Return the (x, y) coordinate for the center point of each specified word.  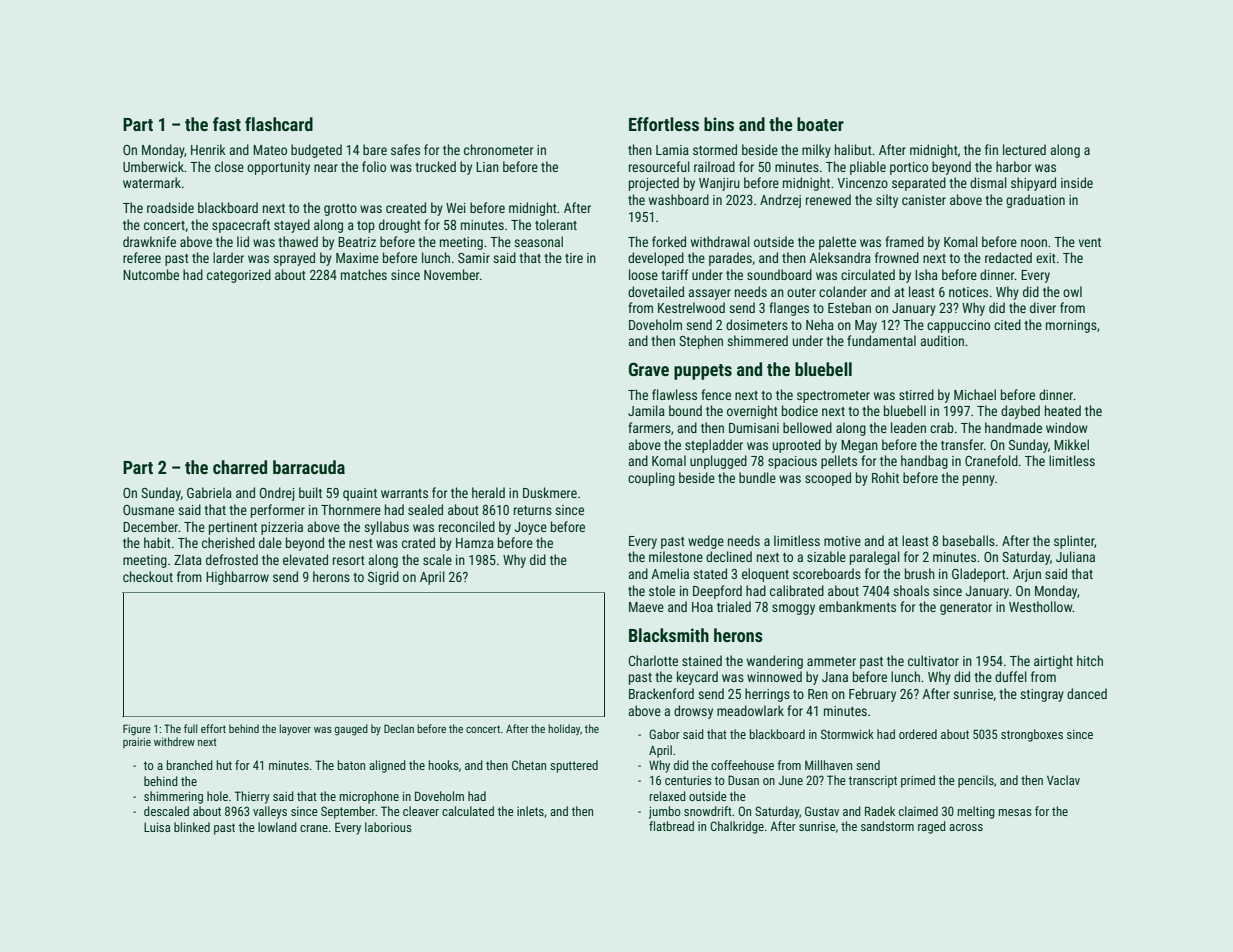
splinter (1074, 542)
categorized (239, 276)
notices (968, 292)
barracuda (309, 467)
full (190, 728)
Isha (926, 274)
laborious (388, 827)
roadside (170, 207)
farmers (649, 427)
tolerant (556, 224)
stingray (1042, 695)
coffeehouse (742, 765)
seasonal (538, 241)
